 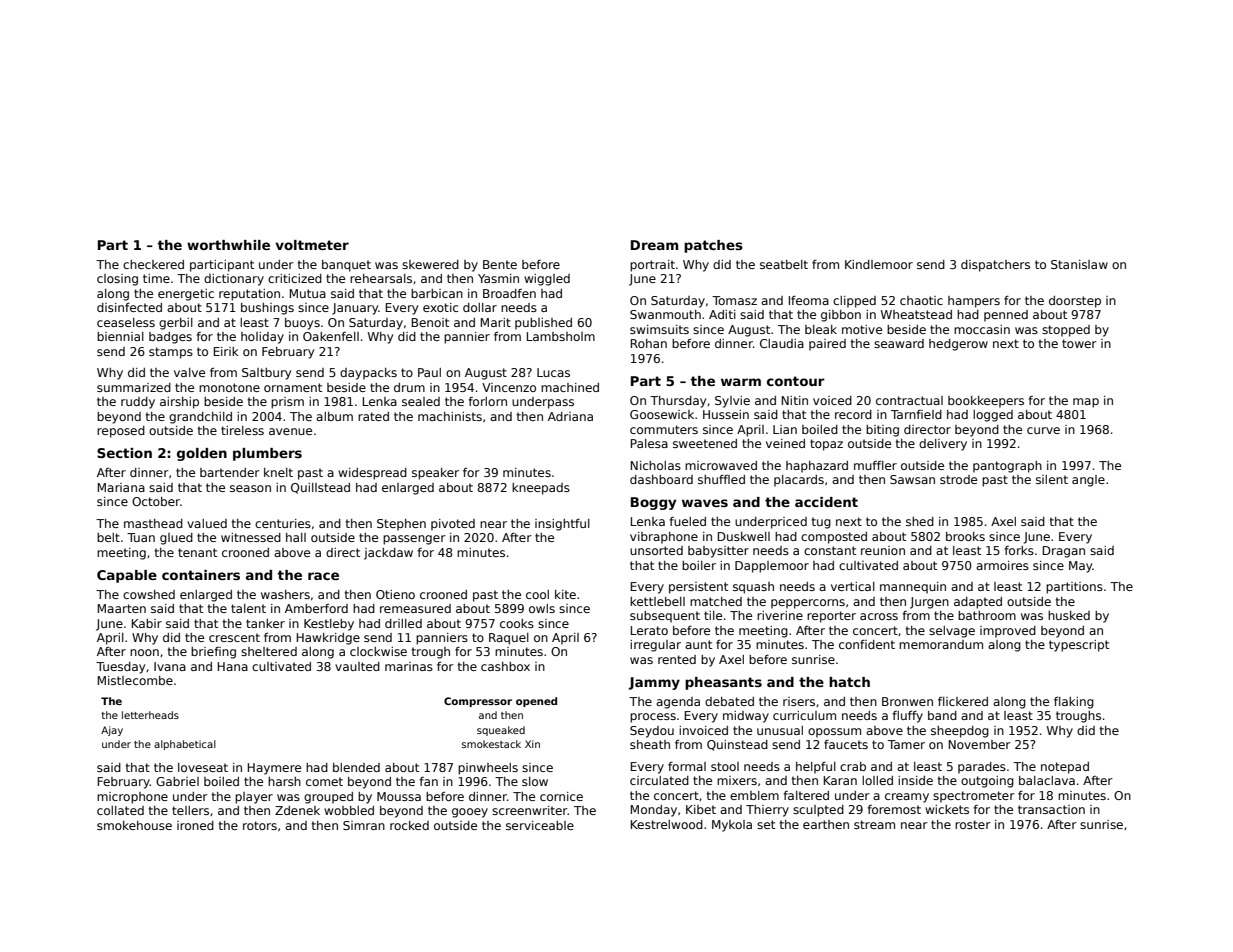 What do you see at coordinates (399, 796) in the screenshot?
I see `Moussa` at bounding box center [399, 796].
